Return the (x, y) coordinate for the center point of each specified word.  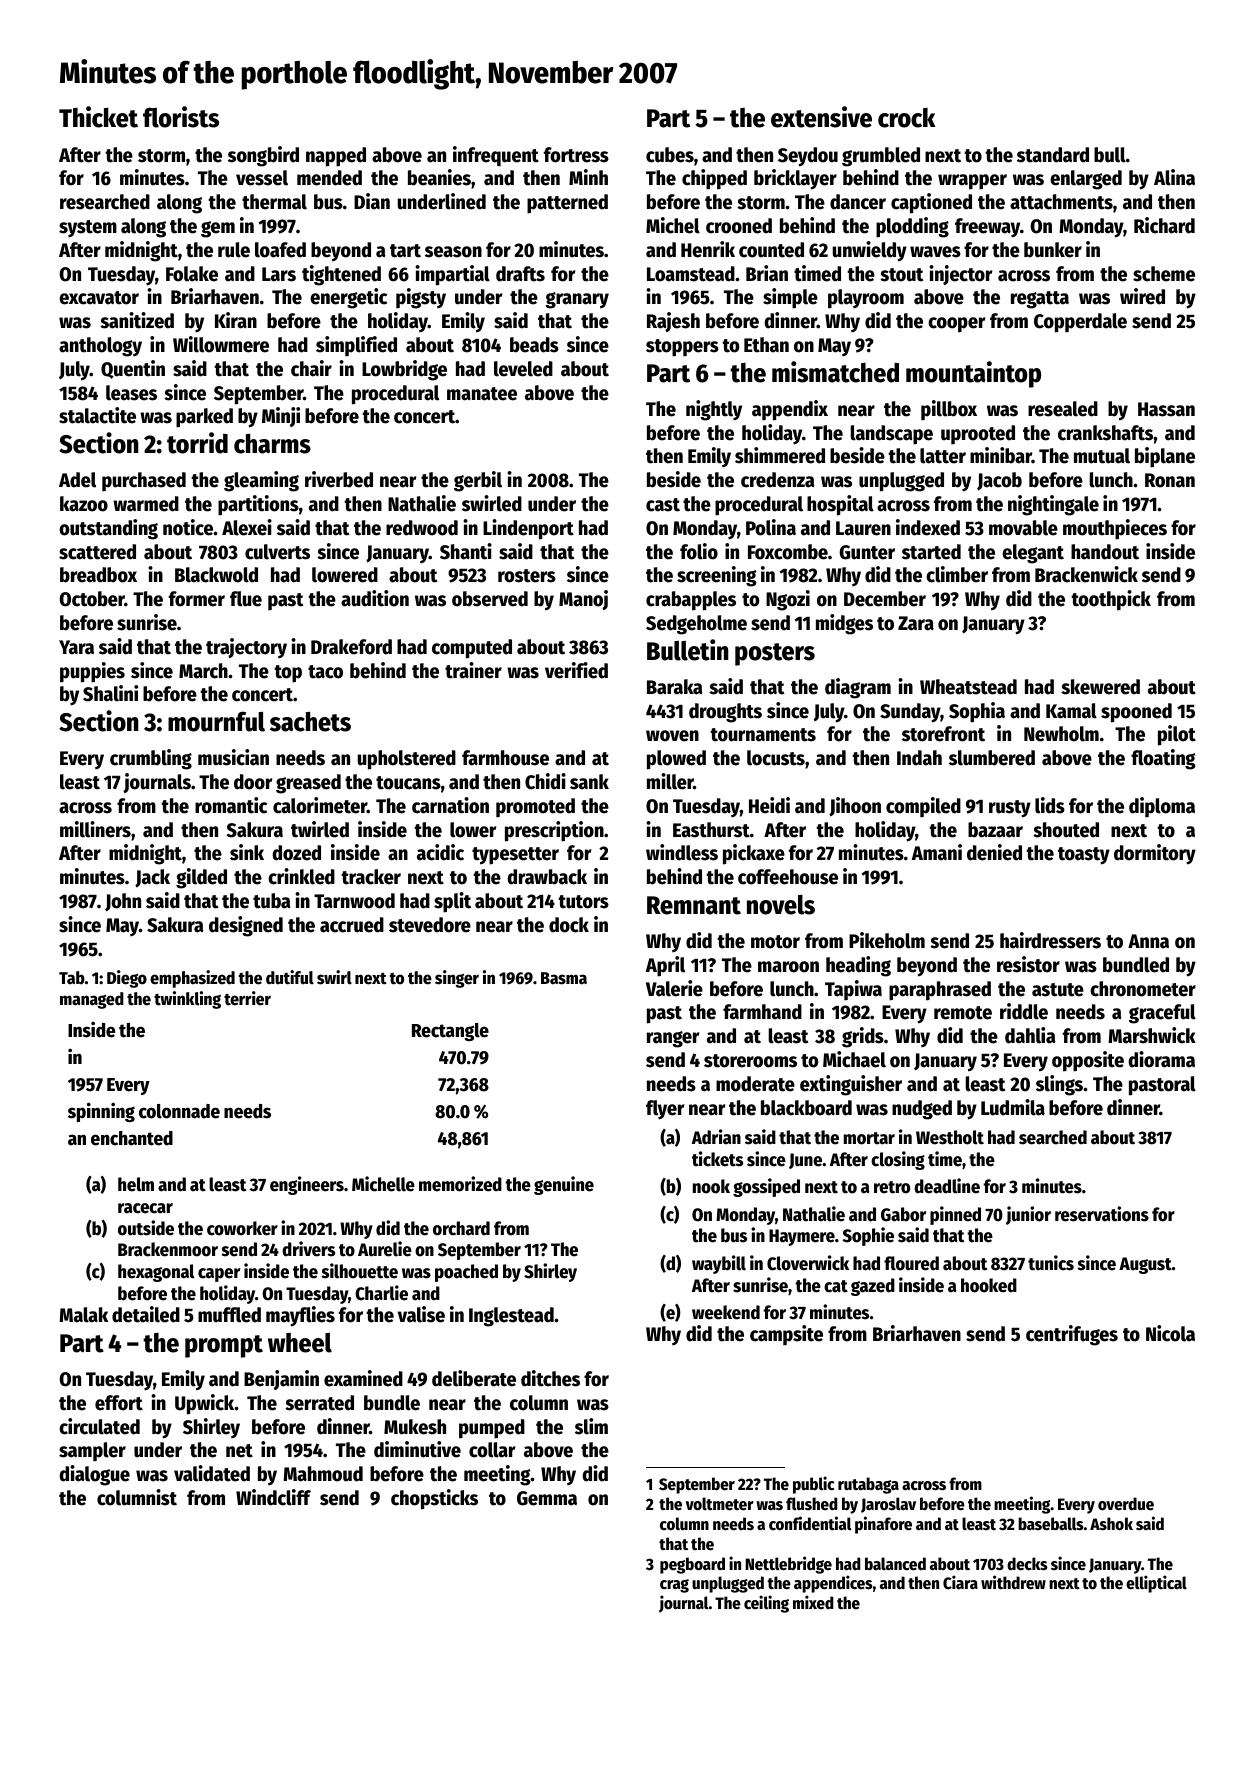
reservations (1102, 1214)
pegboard (692, 1565)
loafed (280, 250)
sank (589, 782)
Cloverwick (808, 1263)
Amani (937, 852)
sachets (310, 722)
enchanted (132, 1138)
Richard (1164, 225)
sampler (92, 1452)
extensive (821, 117)
